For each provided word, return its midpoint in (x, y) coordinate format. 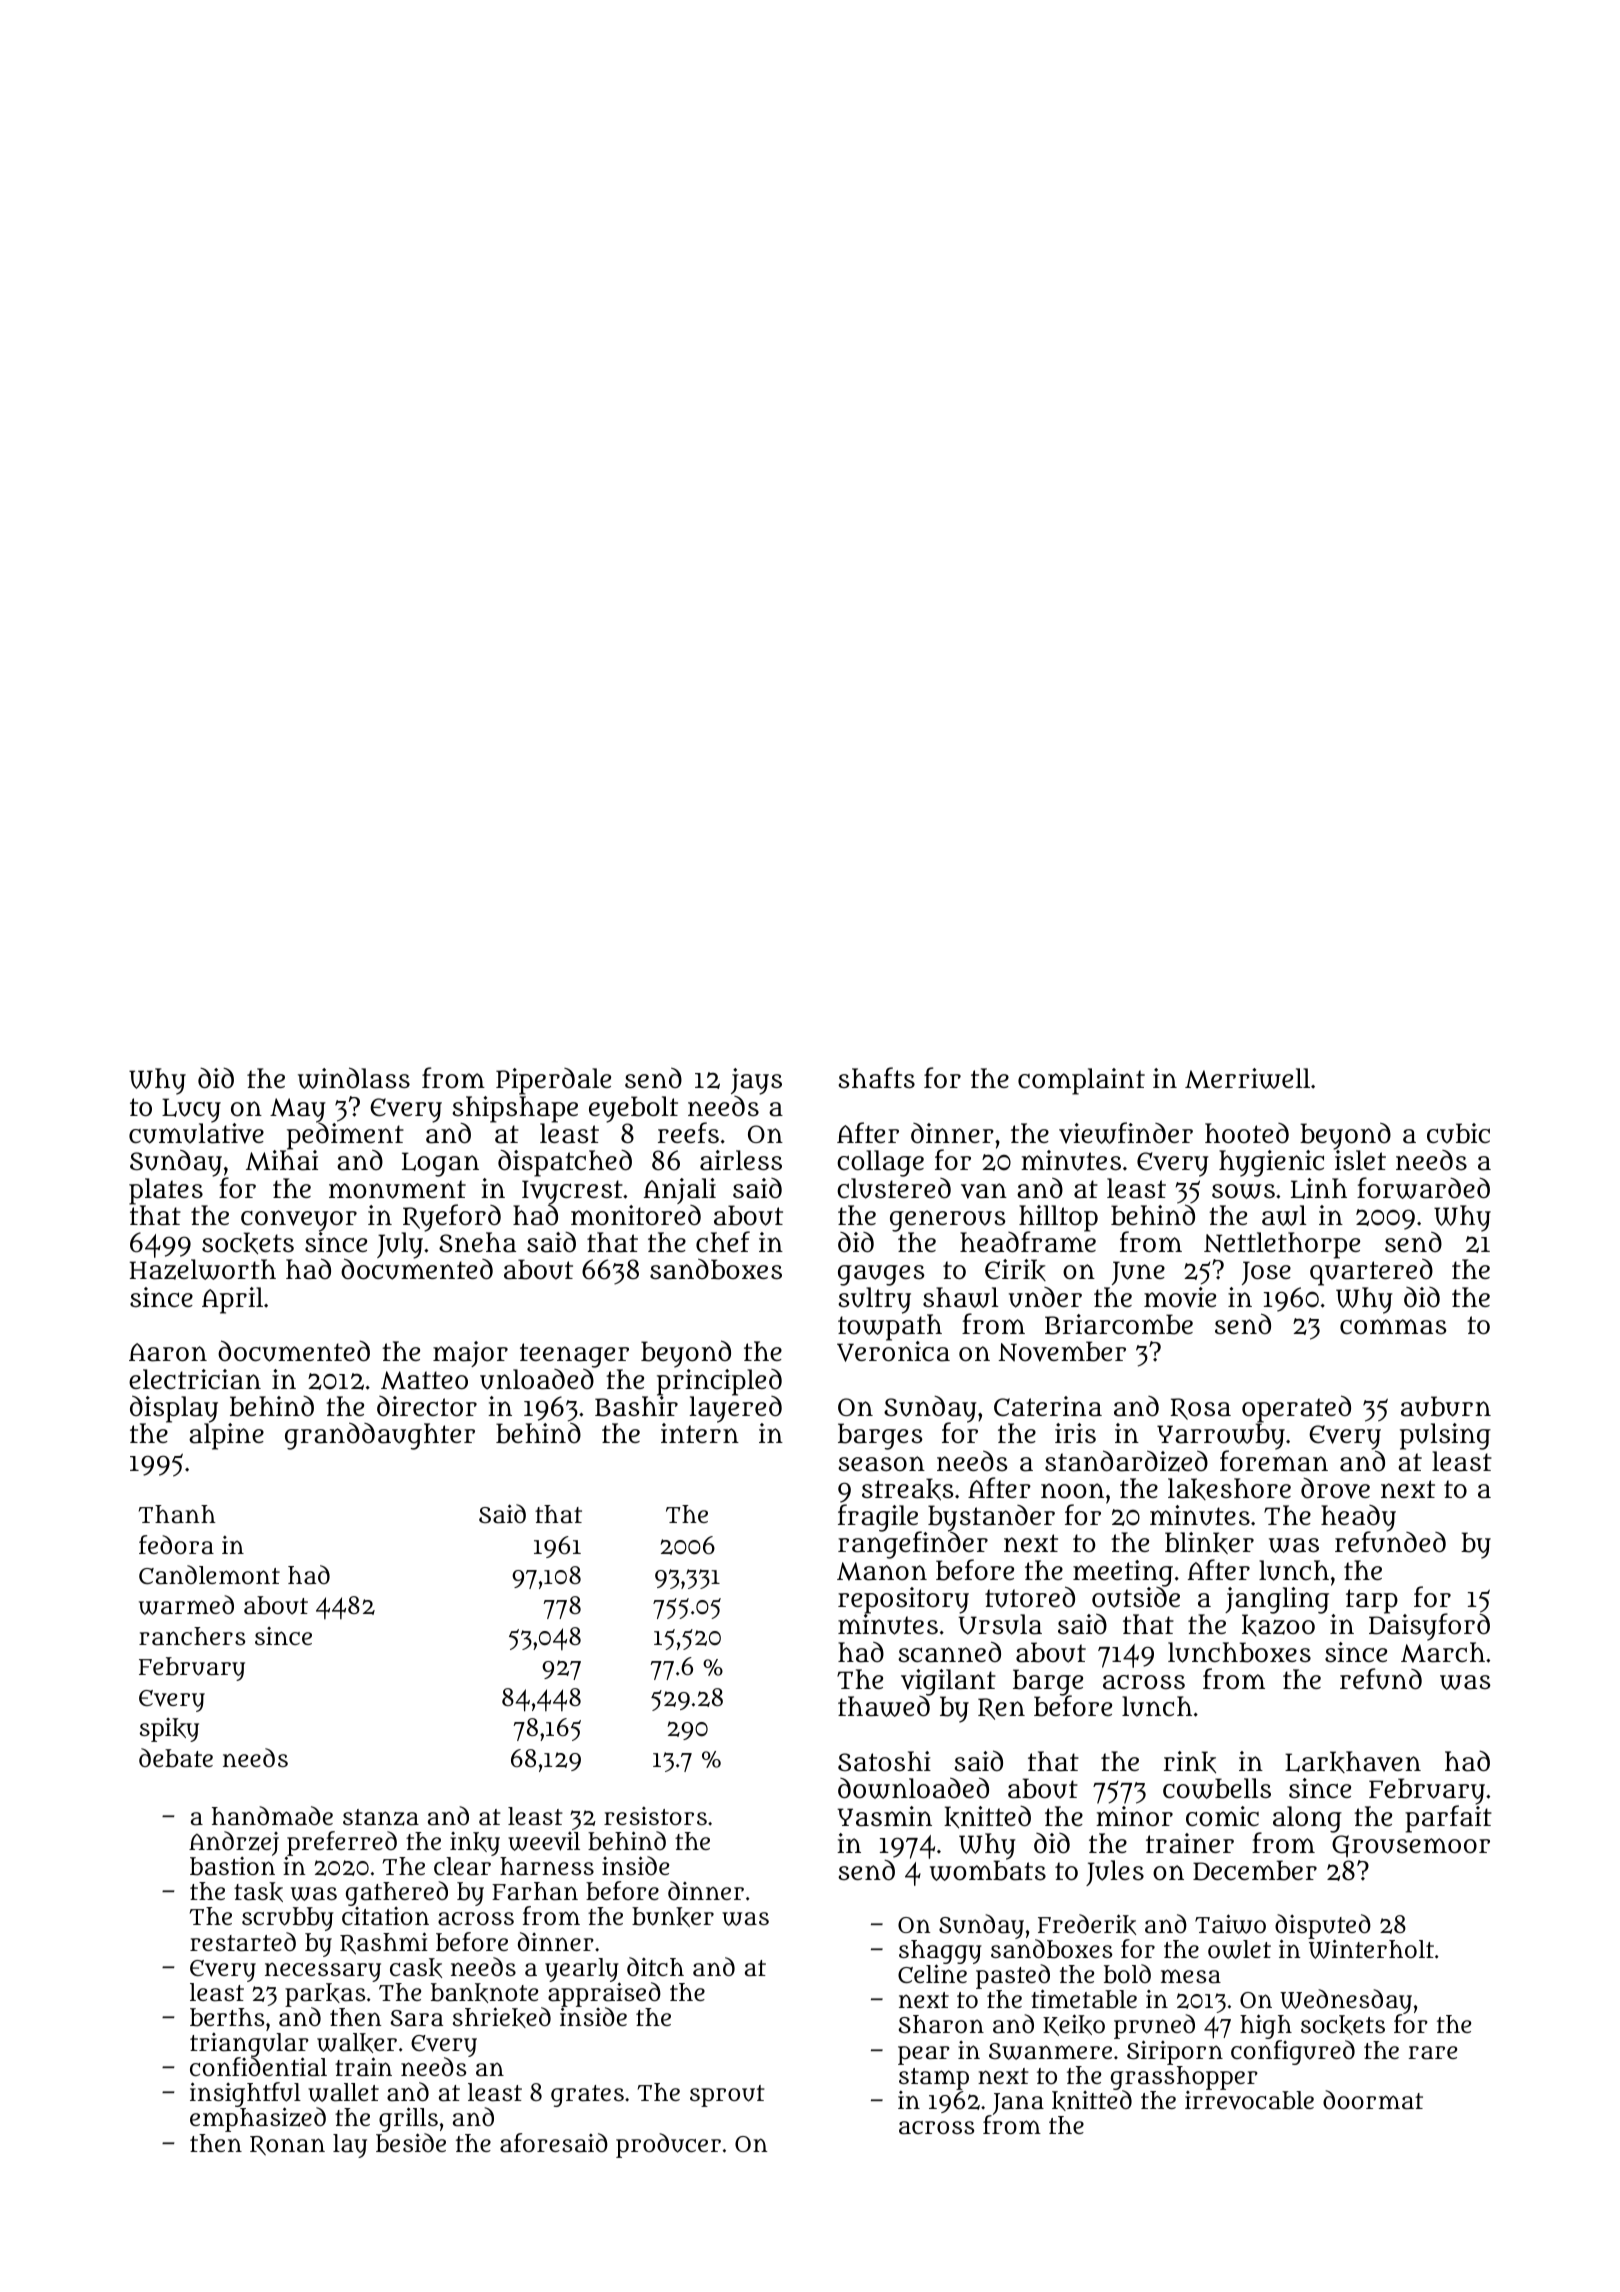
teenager (574, 1356)
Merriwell (1247, 1078)
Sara (416, 2018)
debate (176, 1758)
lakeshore (1229, 1489)
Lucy (191, 1110)
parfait (1448, 1819)
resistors (655, 1816)
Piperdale (553, 1081)
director (427, 1406)
